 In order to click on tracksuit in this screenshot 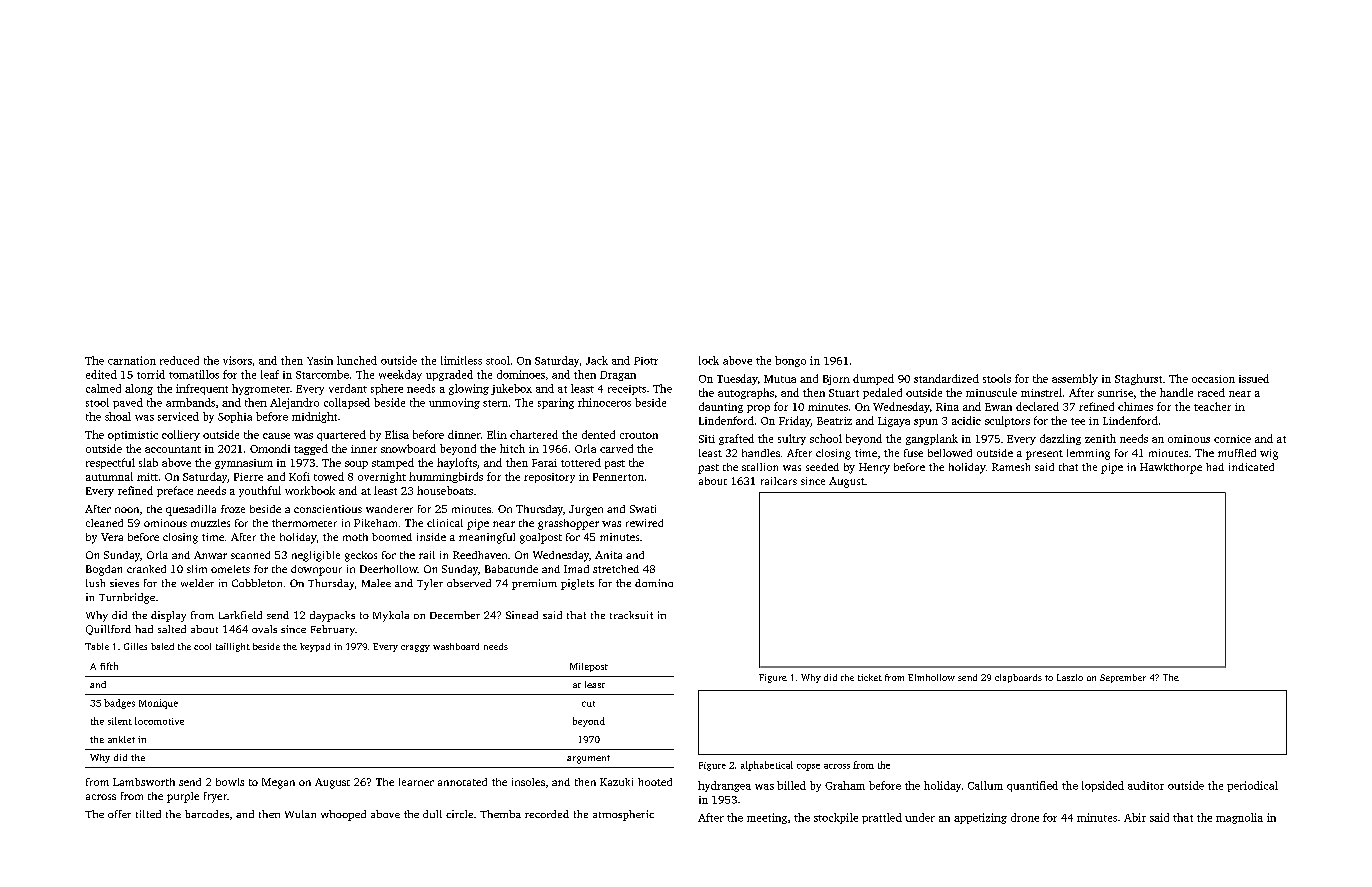, I will do `click(631, 615)`.
